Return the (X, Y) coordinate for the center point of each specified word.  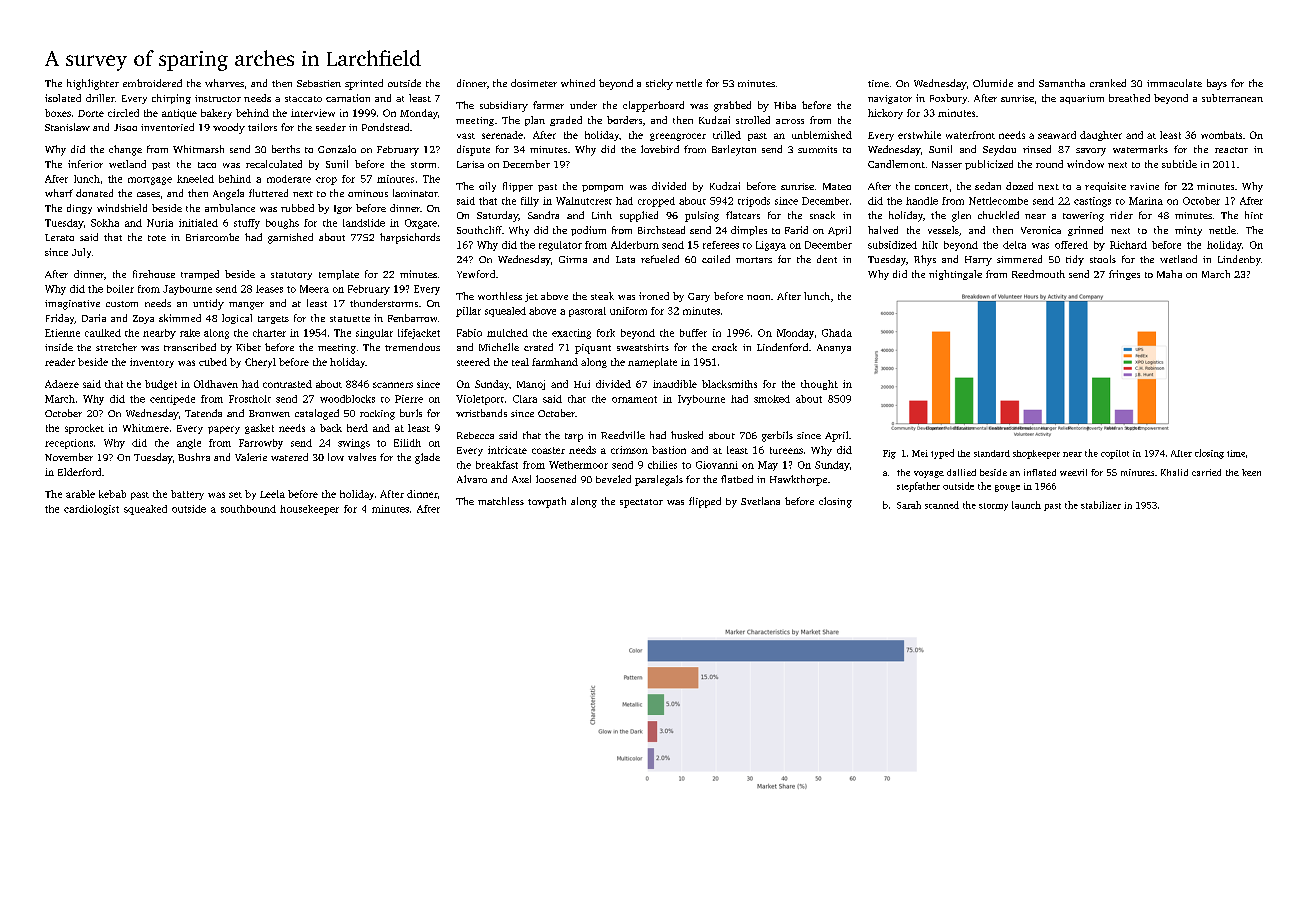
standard (992, 453)
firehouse (154, 274)
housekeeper (309, 510)
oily (487, 187)
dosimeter (534, 83)
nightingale (955, 275)
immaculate (1174, 83)
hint (1254, 215)
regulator (560, 246)
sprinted (364, 84)
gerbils (777, 436)
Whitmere (146, 428)
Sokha (105, 223)
